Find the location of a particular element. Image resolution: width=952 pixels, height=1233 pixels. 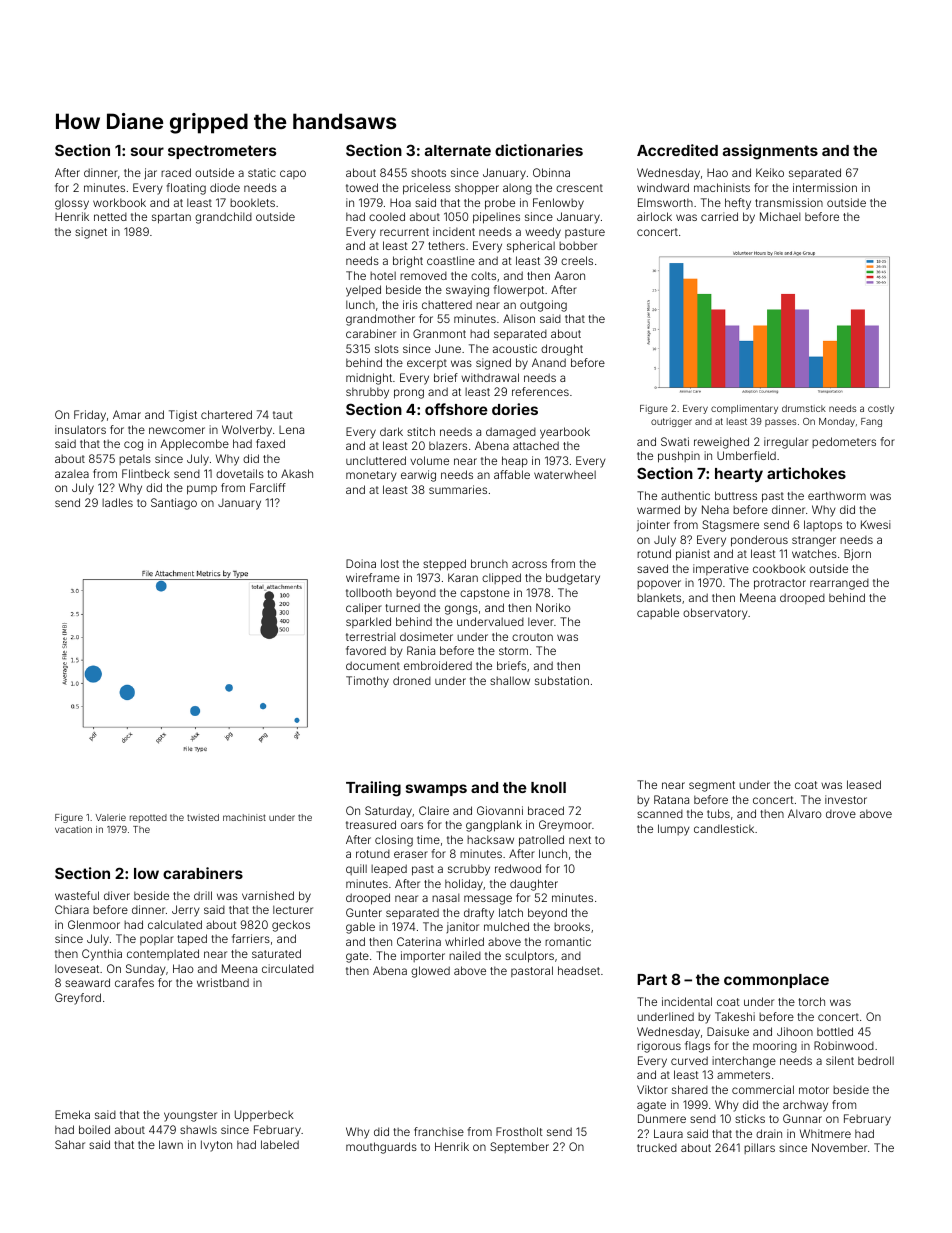

reweighed is located at coordinates (721, 443).
